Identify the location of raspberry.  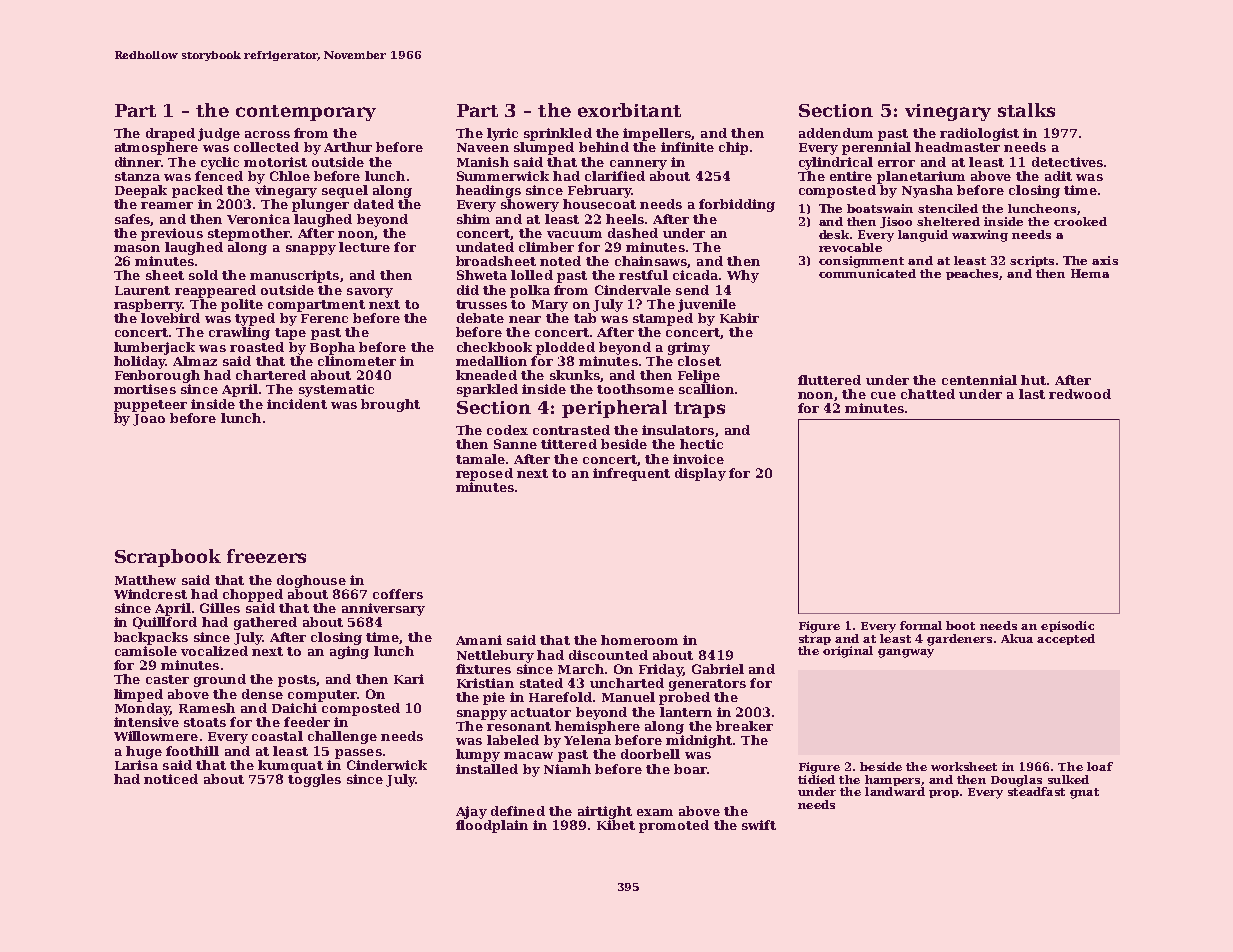
(148, 305).
